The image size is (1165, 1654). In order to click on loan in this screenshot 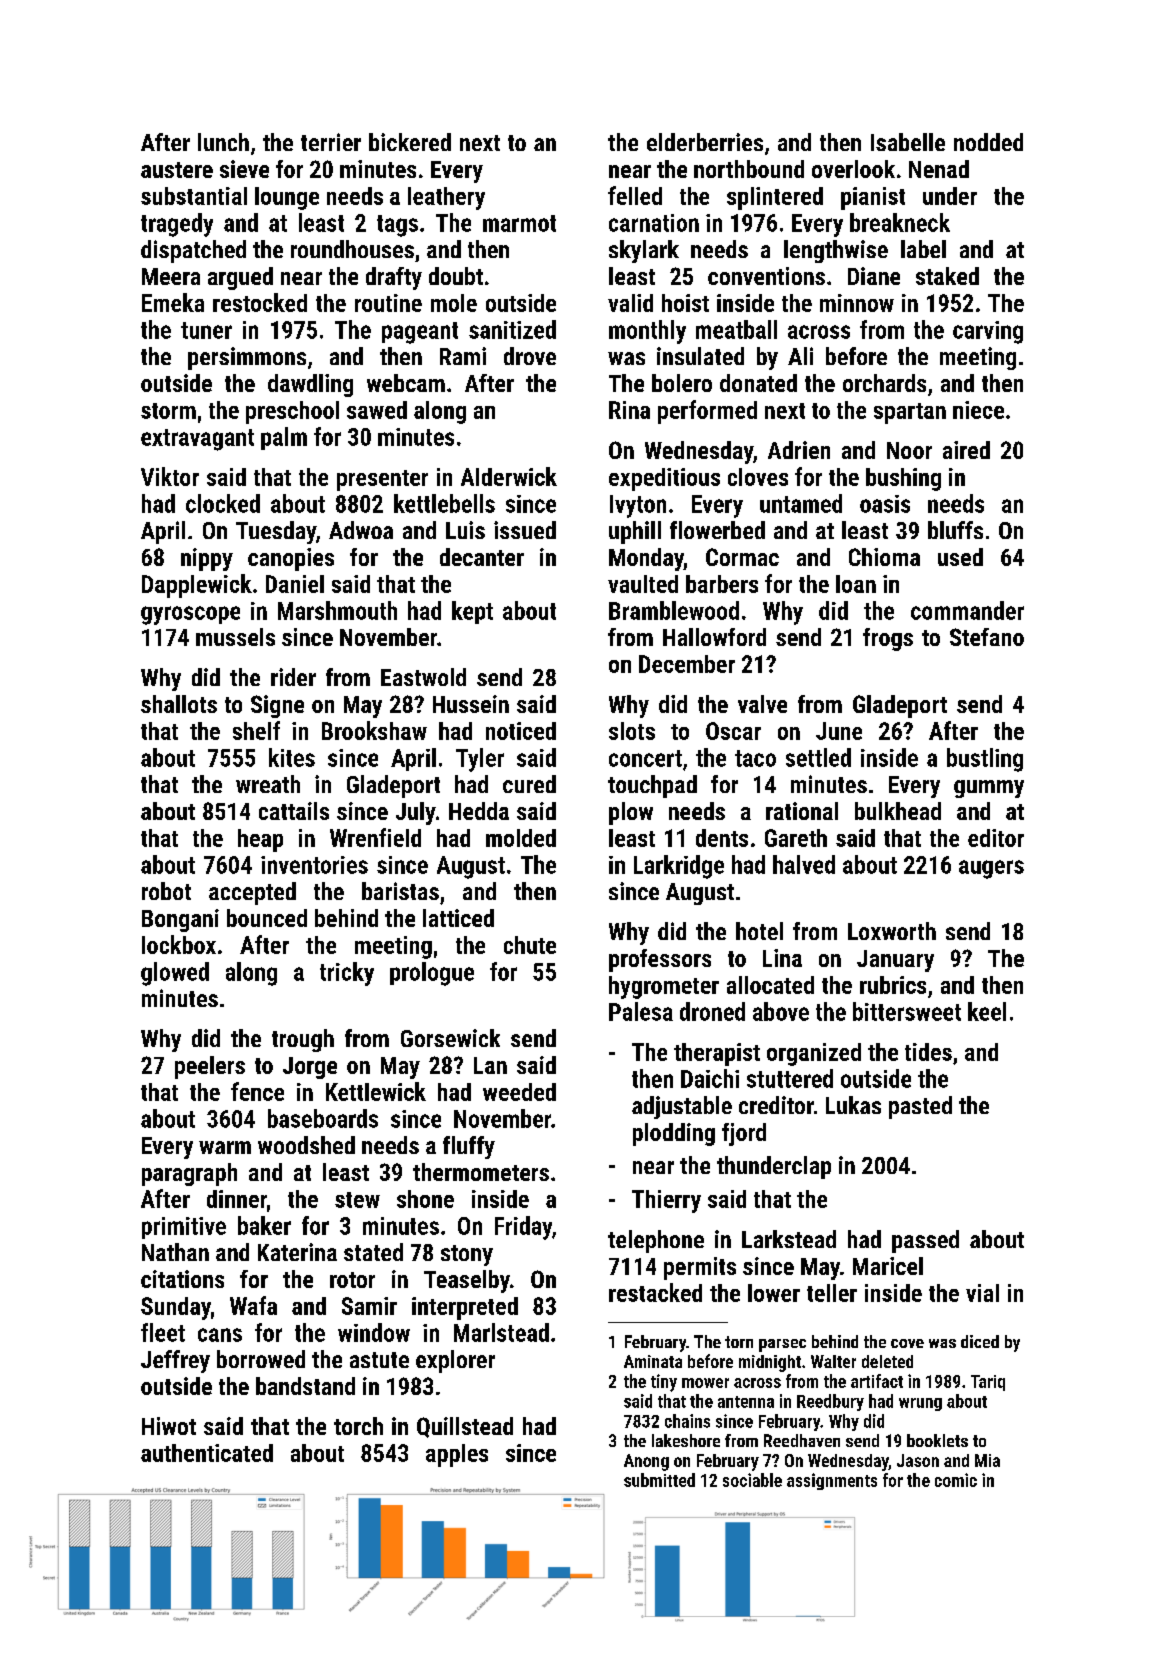, I will do `click(856, 584)`.
